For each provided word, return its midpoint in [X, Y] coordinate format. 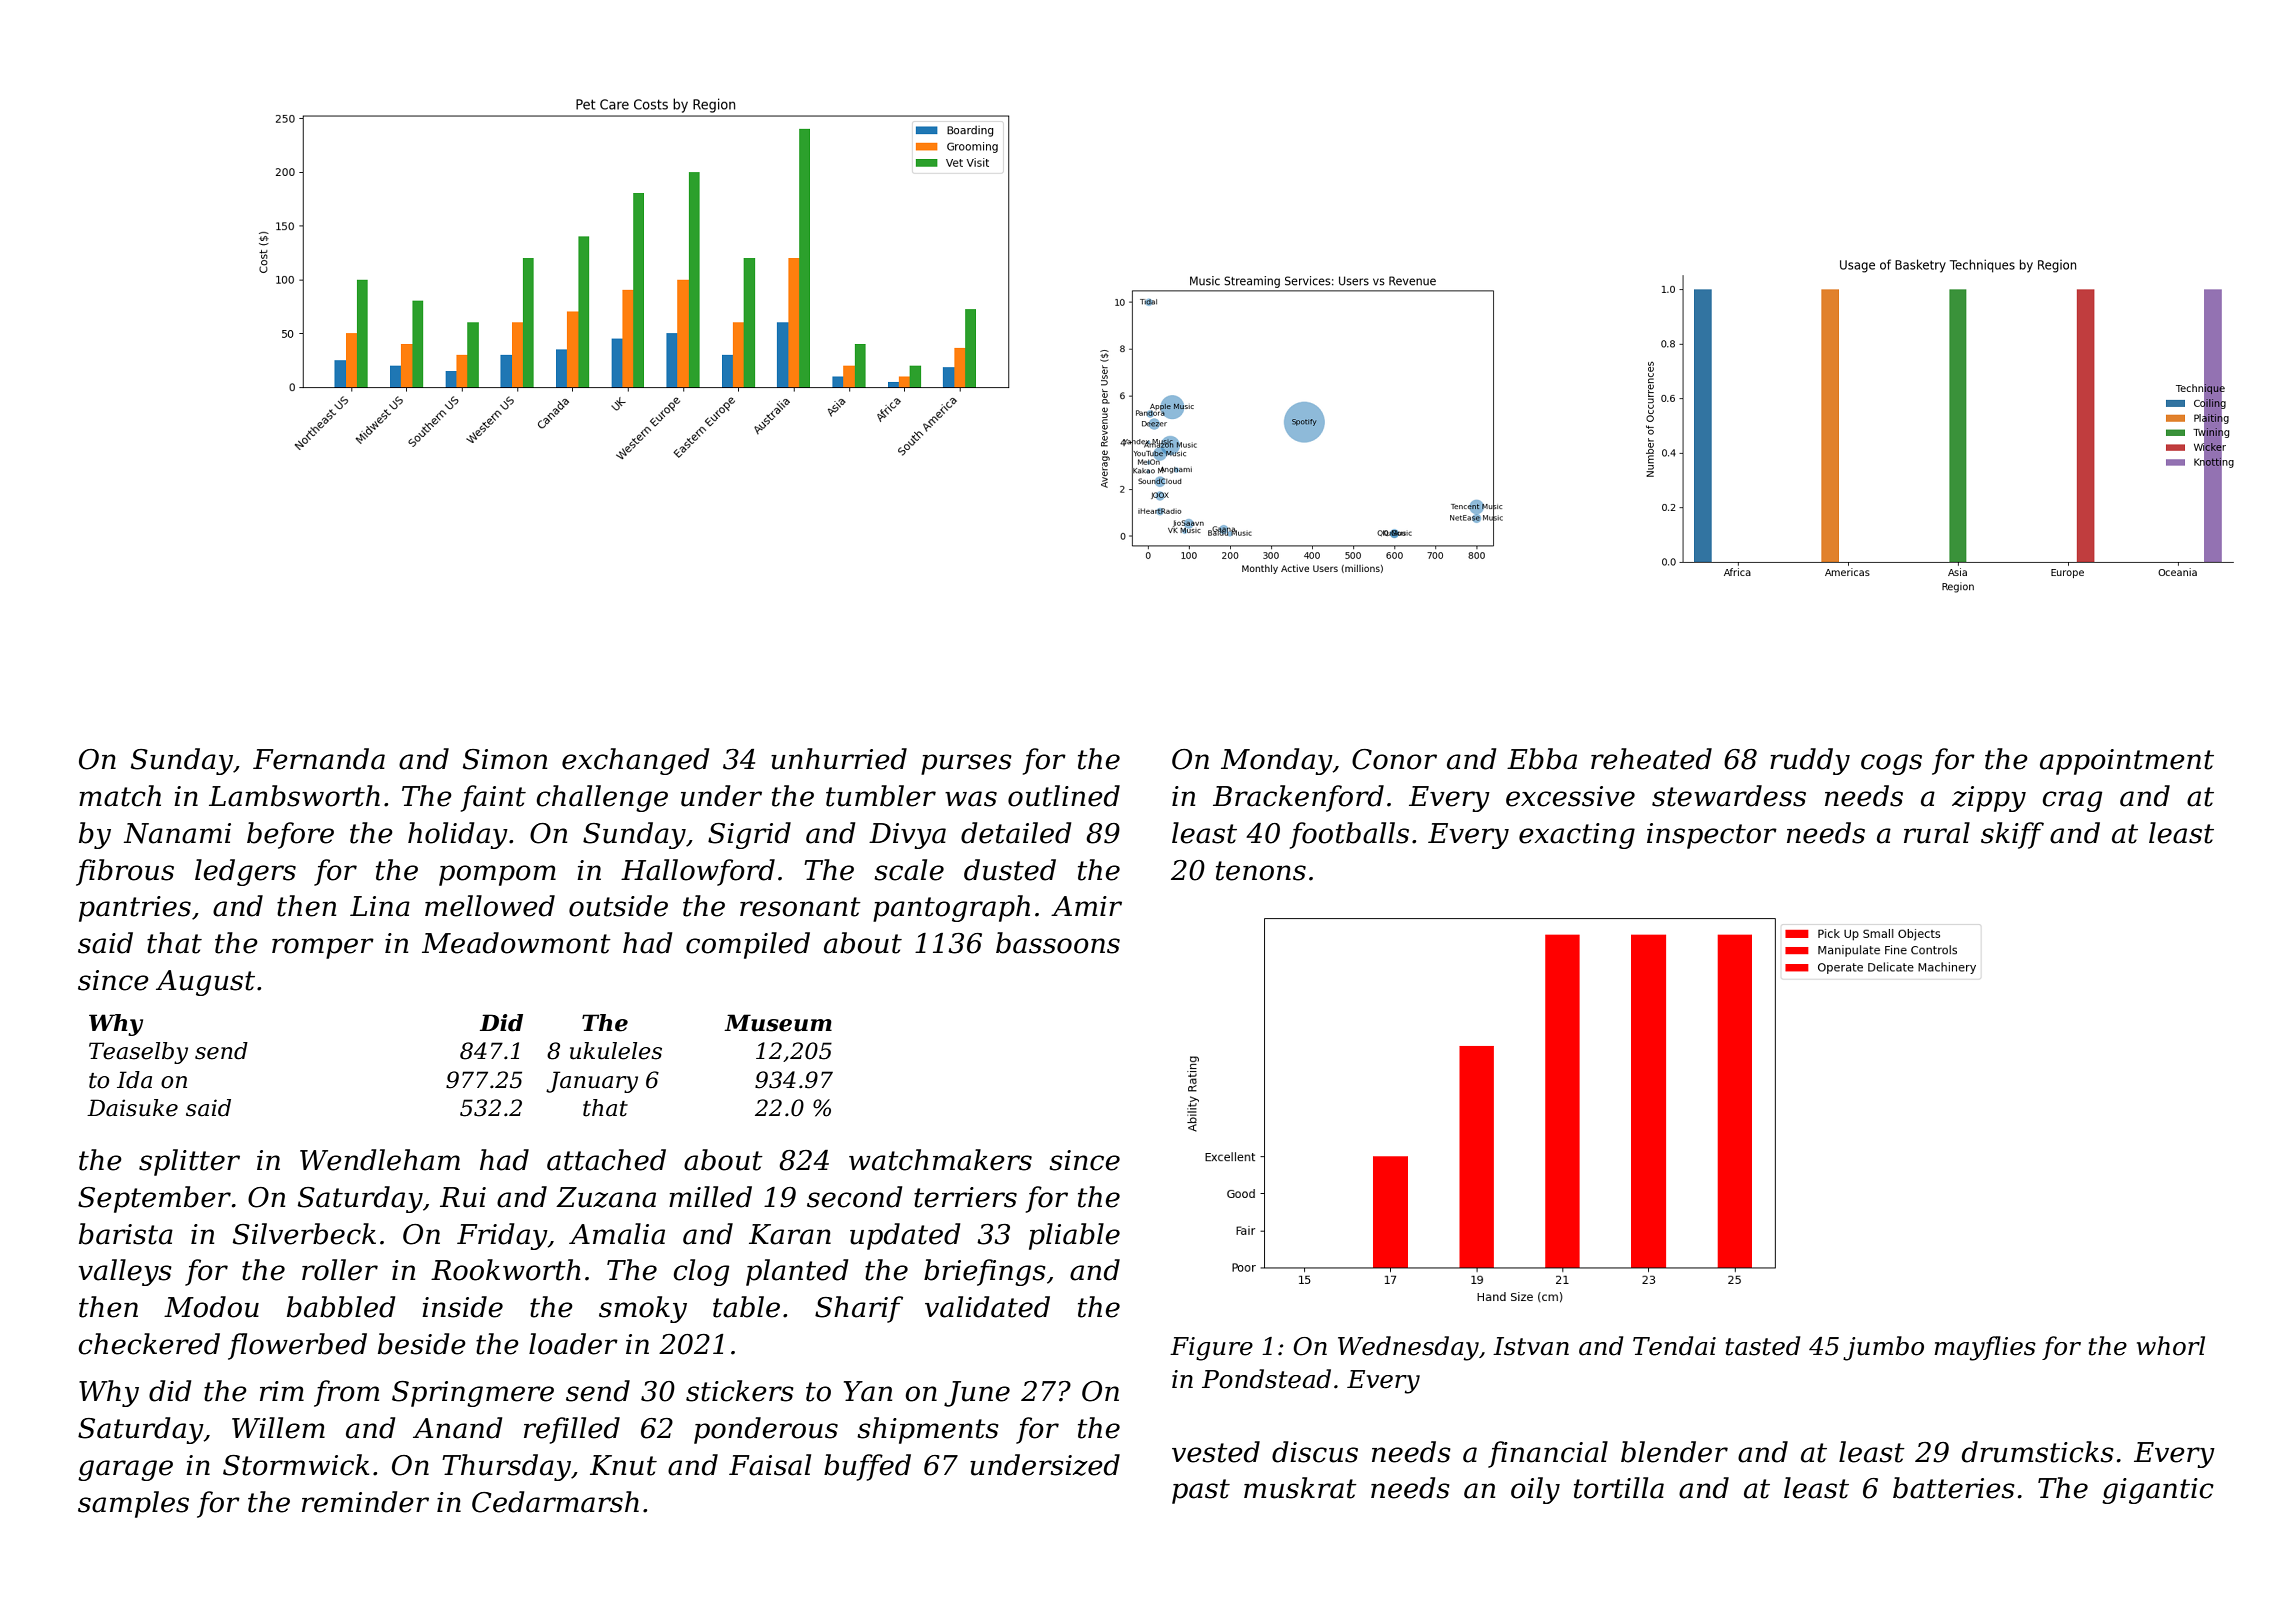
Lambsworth [294, 796]
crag [2072, 801]
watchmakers [940, 1160]
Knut [623, 1465]
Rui [463, 1197]
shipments [928, 1430]
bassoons [1058, 943]
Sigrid [749, 835]
